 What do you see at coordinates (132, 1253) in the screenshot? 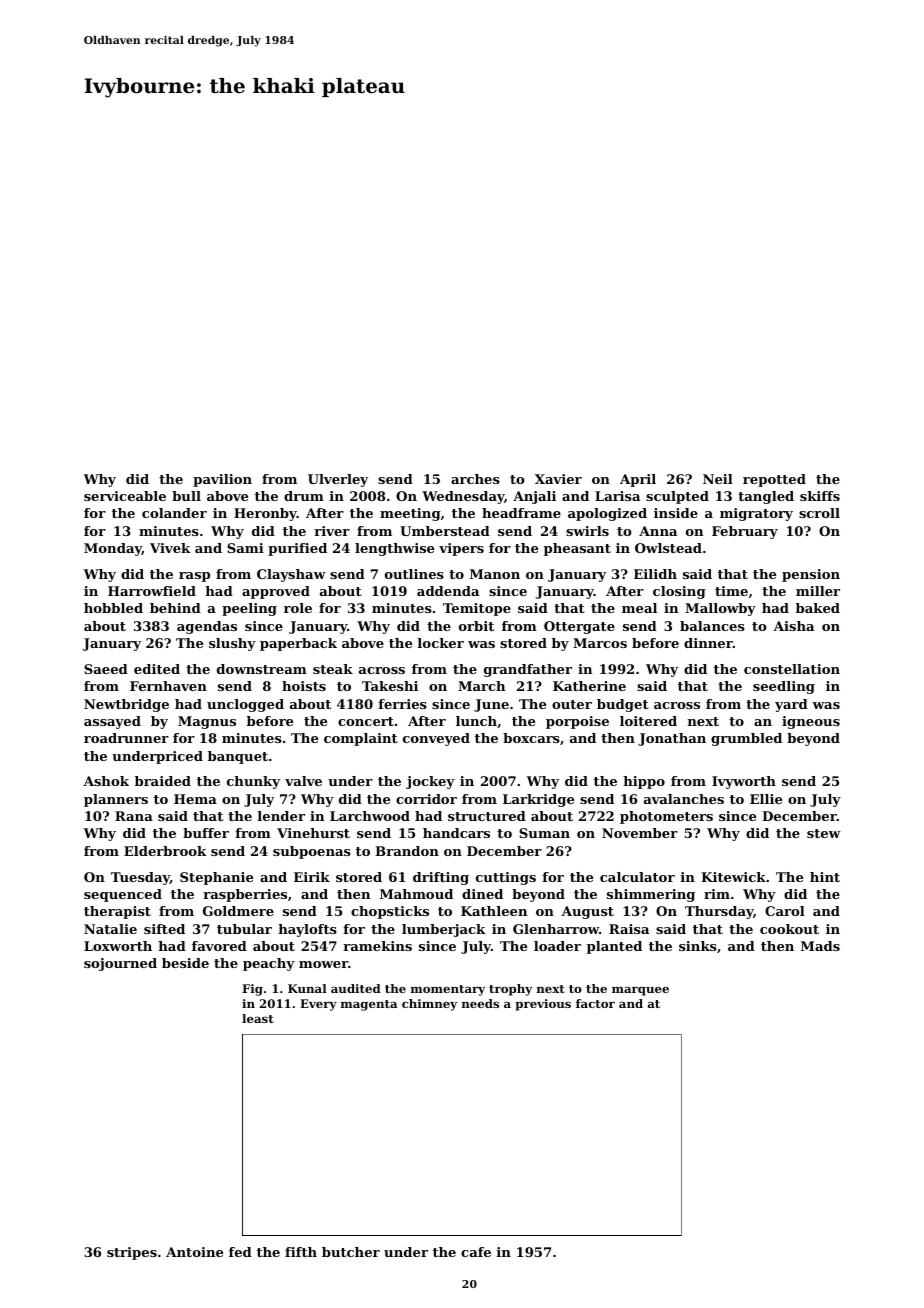
I see `stripes` at bounding box center [132, 1253].
